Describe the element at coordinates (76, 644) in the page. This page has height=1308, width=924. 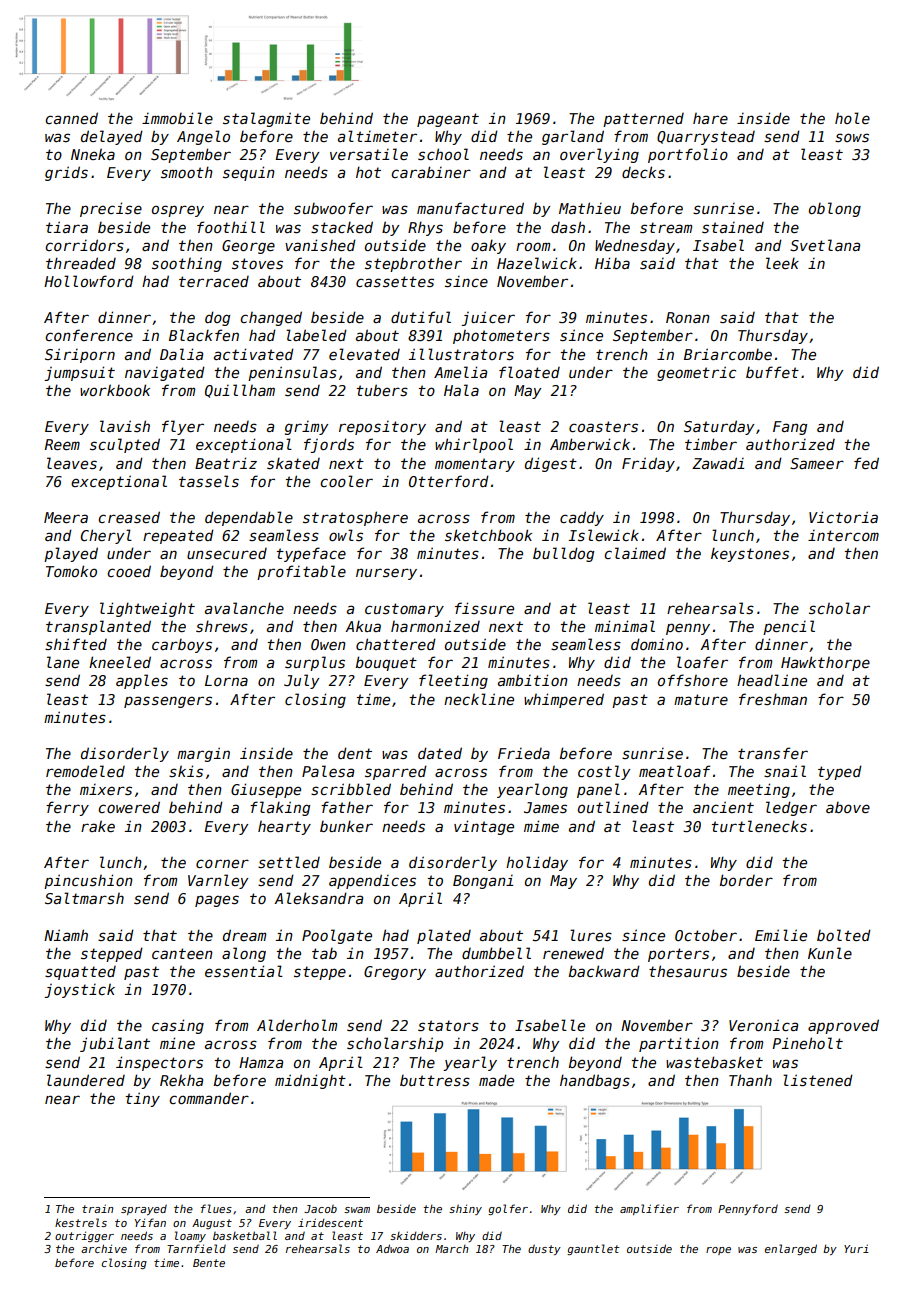
I see `shifted` at that location.
